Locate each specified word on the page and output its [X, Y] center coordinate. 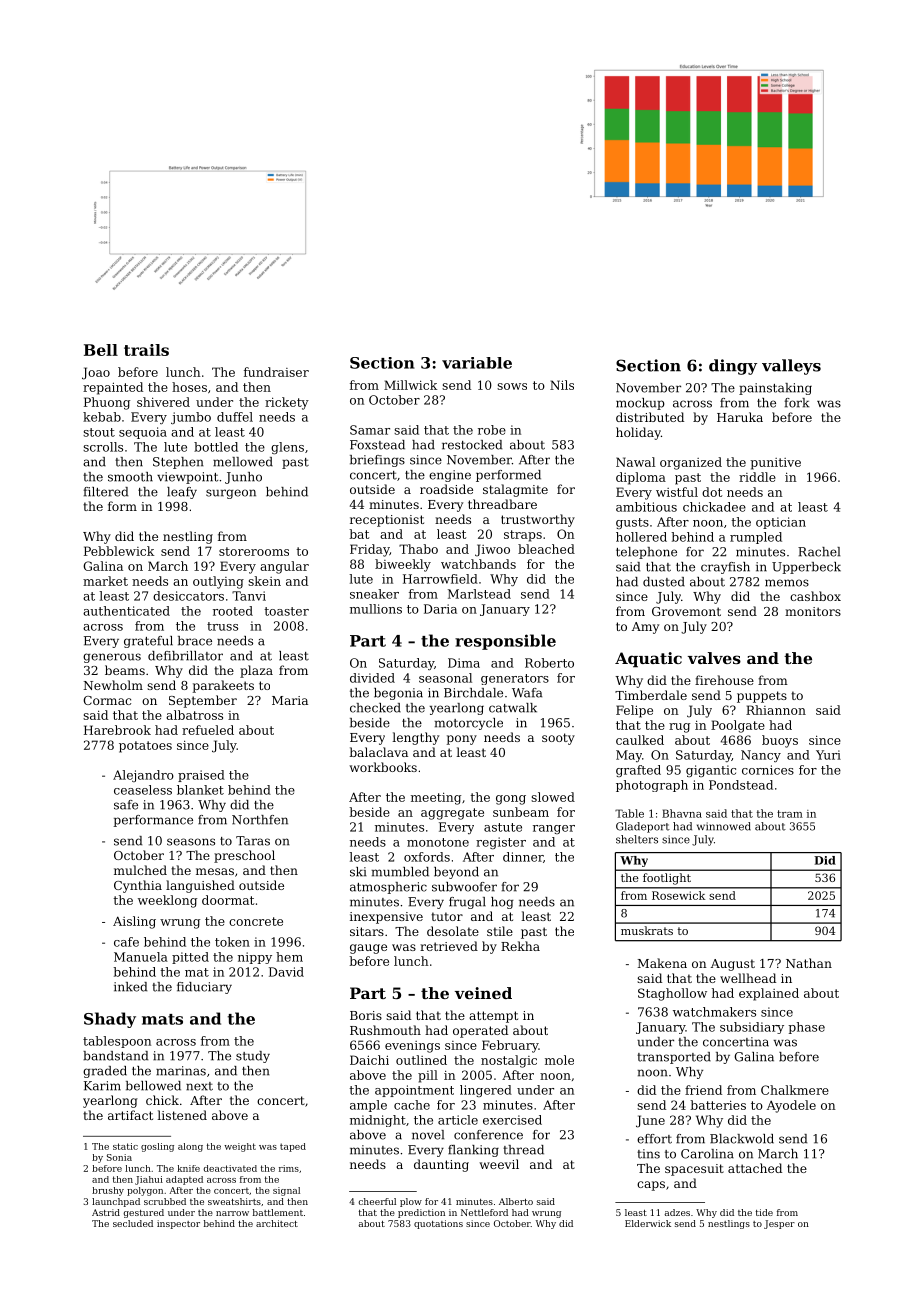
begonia [398, 694]
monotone [438, 842]
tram [790, 814]
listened [182, 1115]
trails [146, 350]
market [105, 581]
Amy [645, 628]
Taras [253, 841]
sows [512, 386]
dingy [733, 367]
